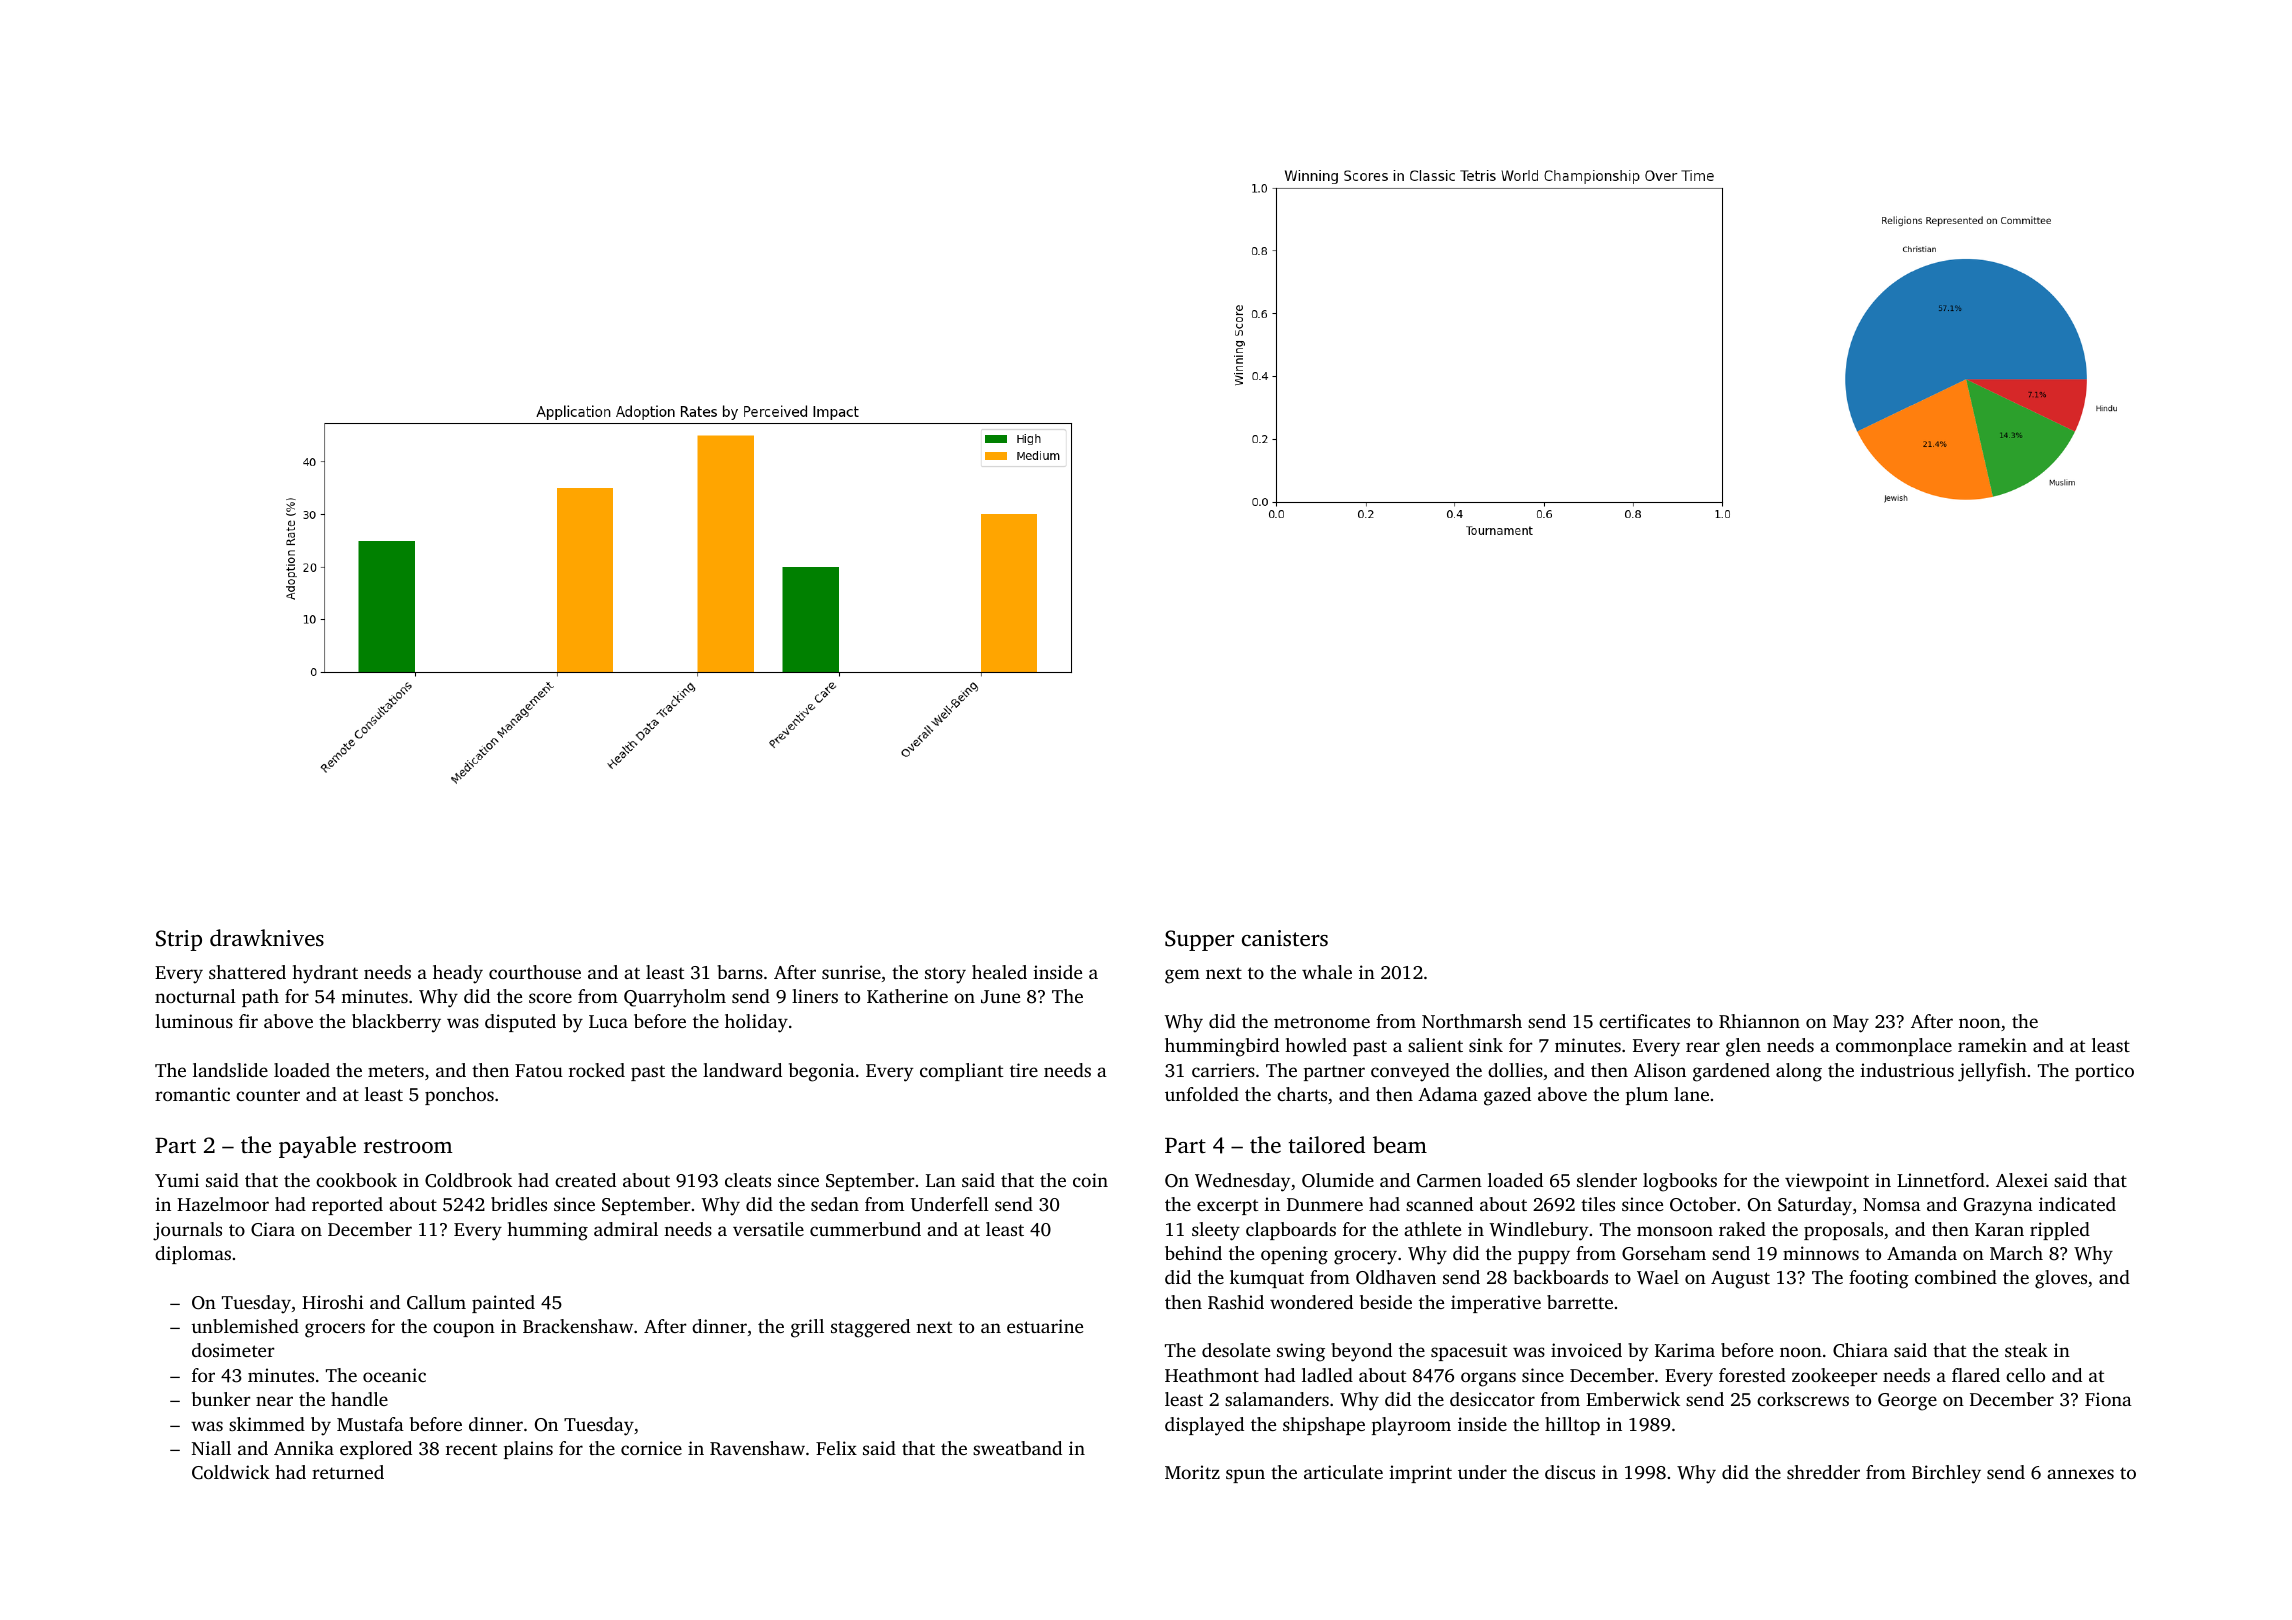  Describe the element at coordinates (1946, 1474) in the screenshot. I see `Birchley` at that location.
